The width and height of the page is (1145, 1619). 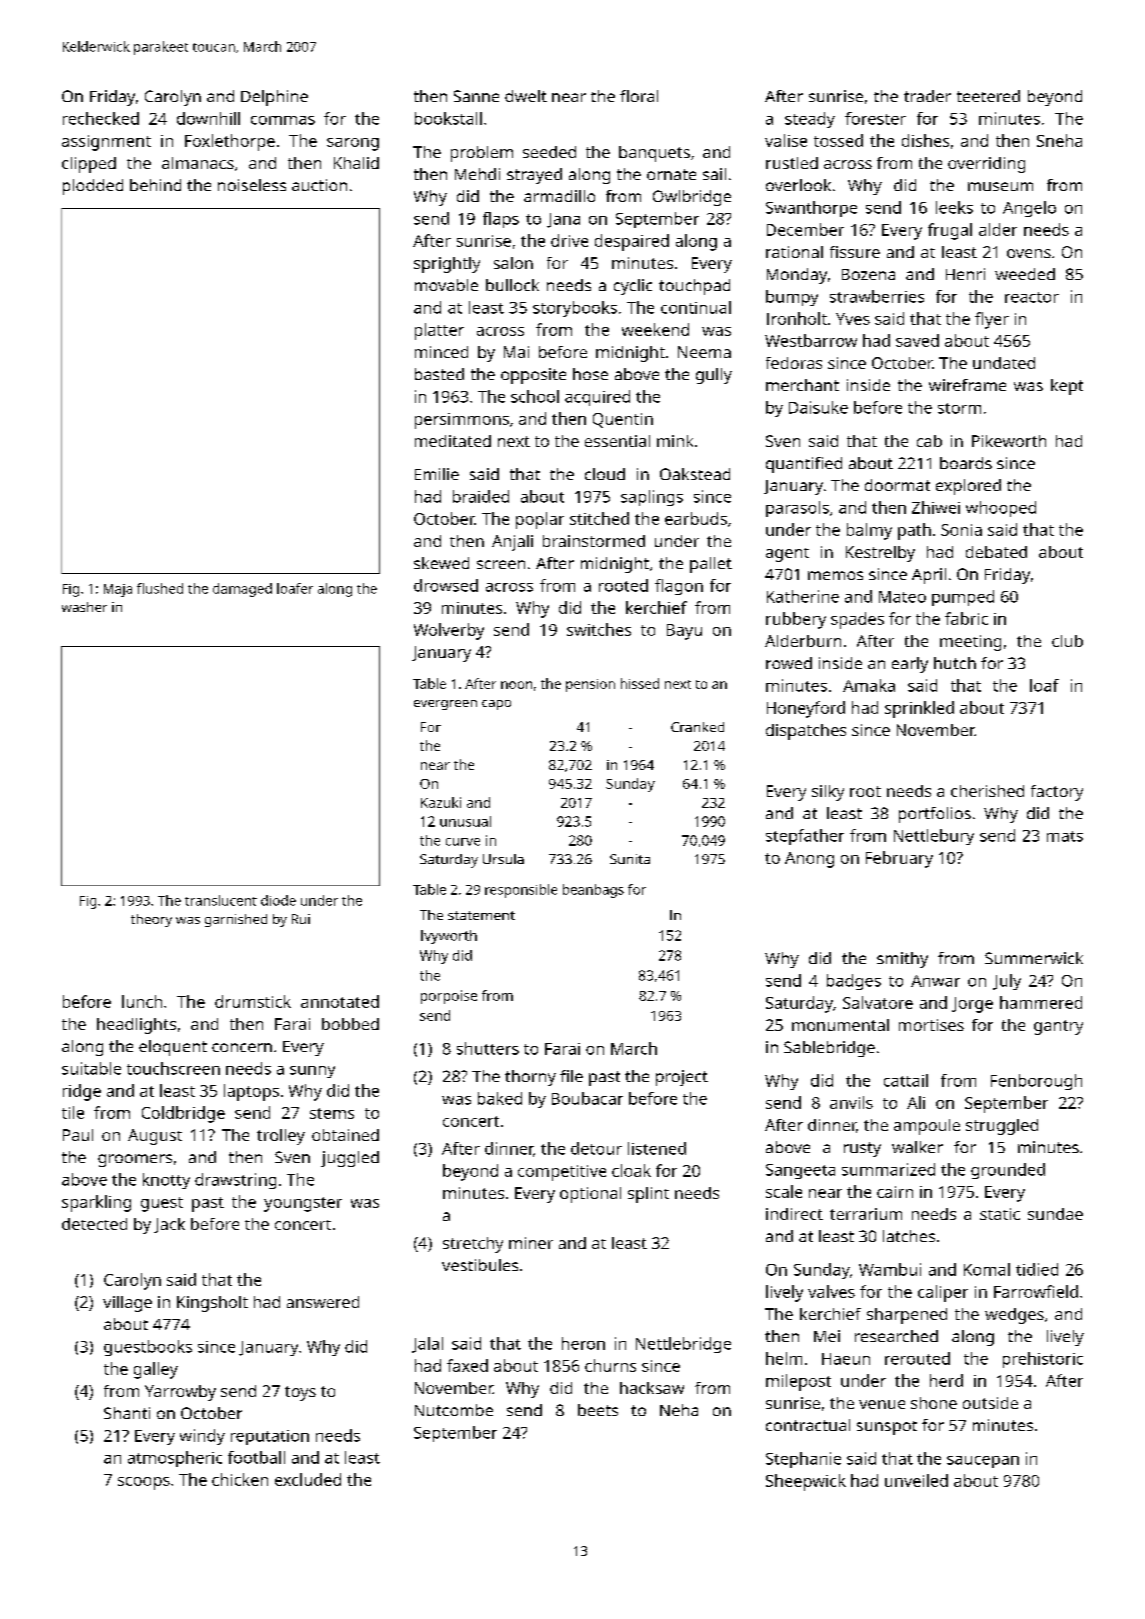 I want to click on Shanti, so click(x=127, y=1413).
